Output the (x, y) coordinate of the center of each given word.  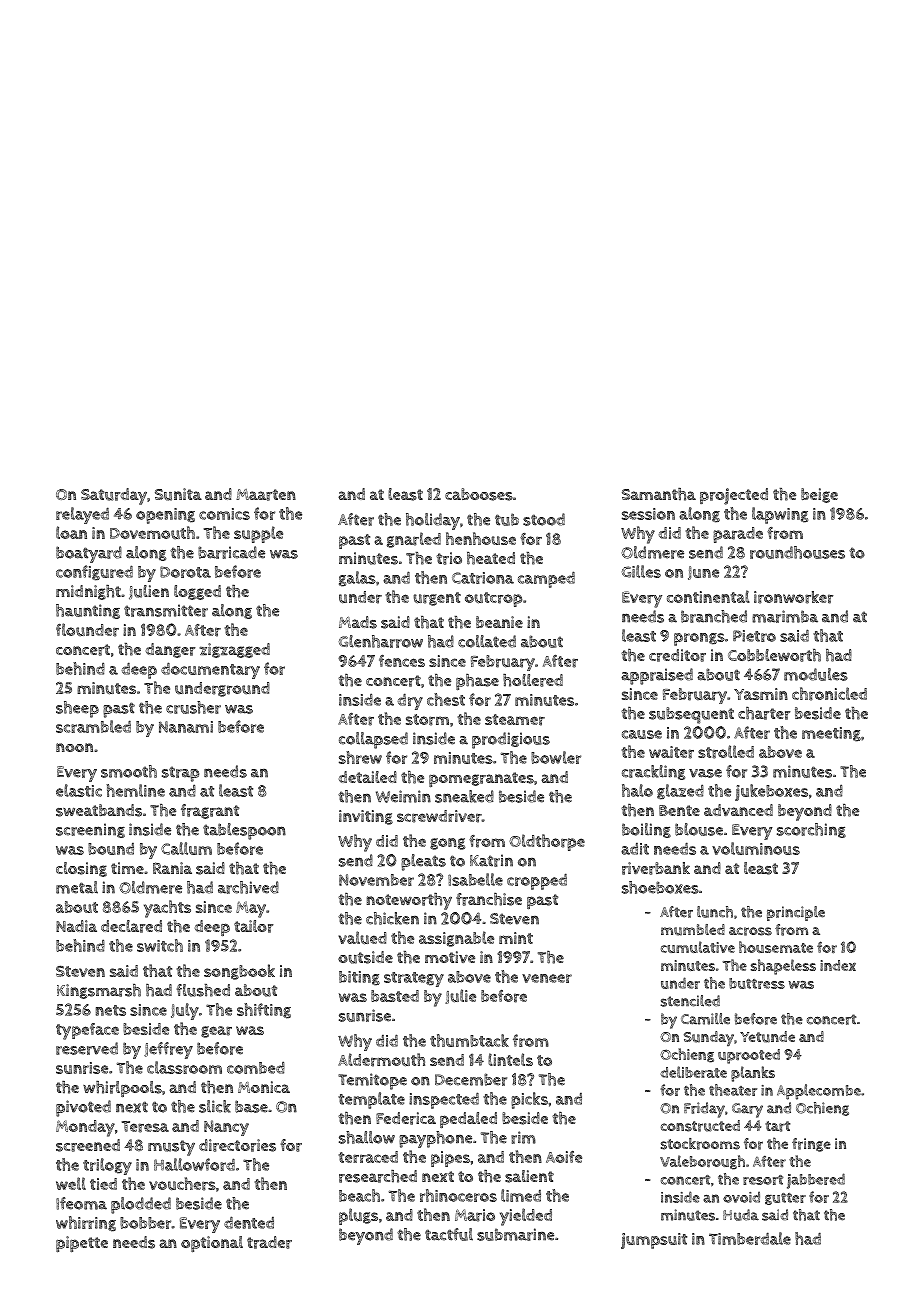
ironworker (793, 597)
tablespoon (244, 831)
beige (819, 495)
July (185, 1011)
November (376, 880)
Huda (741, 1215)
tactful (449, 1234)
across (750, 931)
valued (363, 938)
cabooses (479, 494)
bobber (146, 1223)
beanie (499, 622)
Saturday (114, 496)
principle (796, 913)
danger (170, 650)
